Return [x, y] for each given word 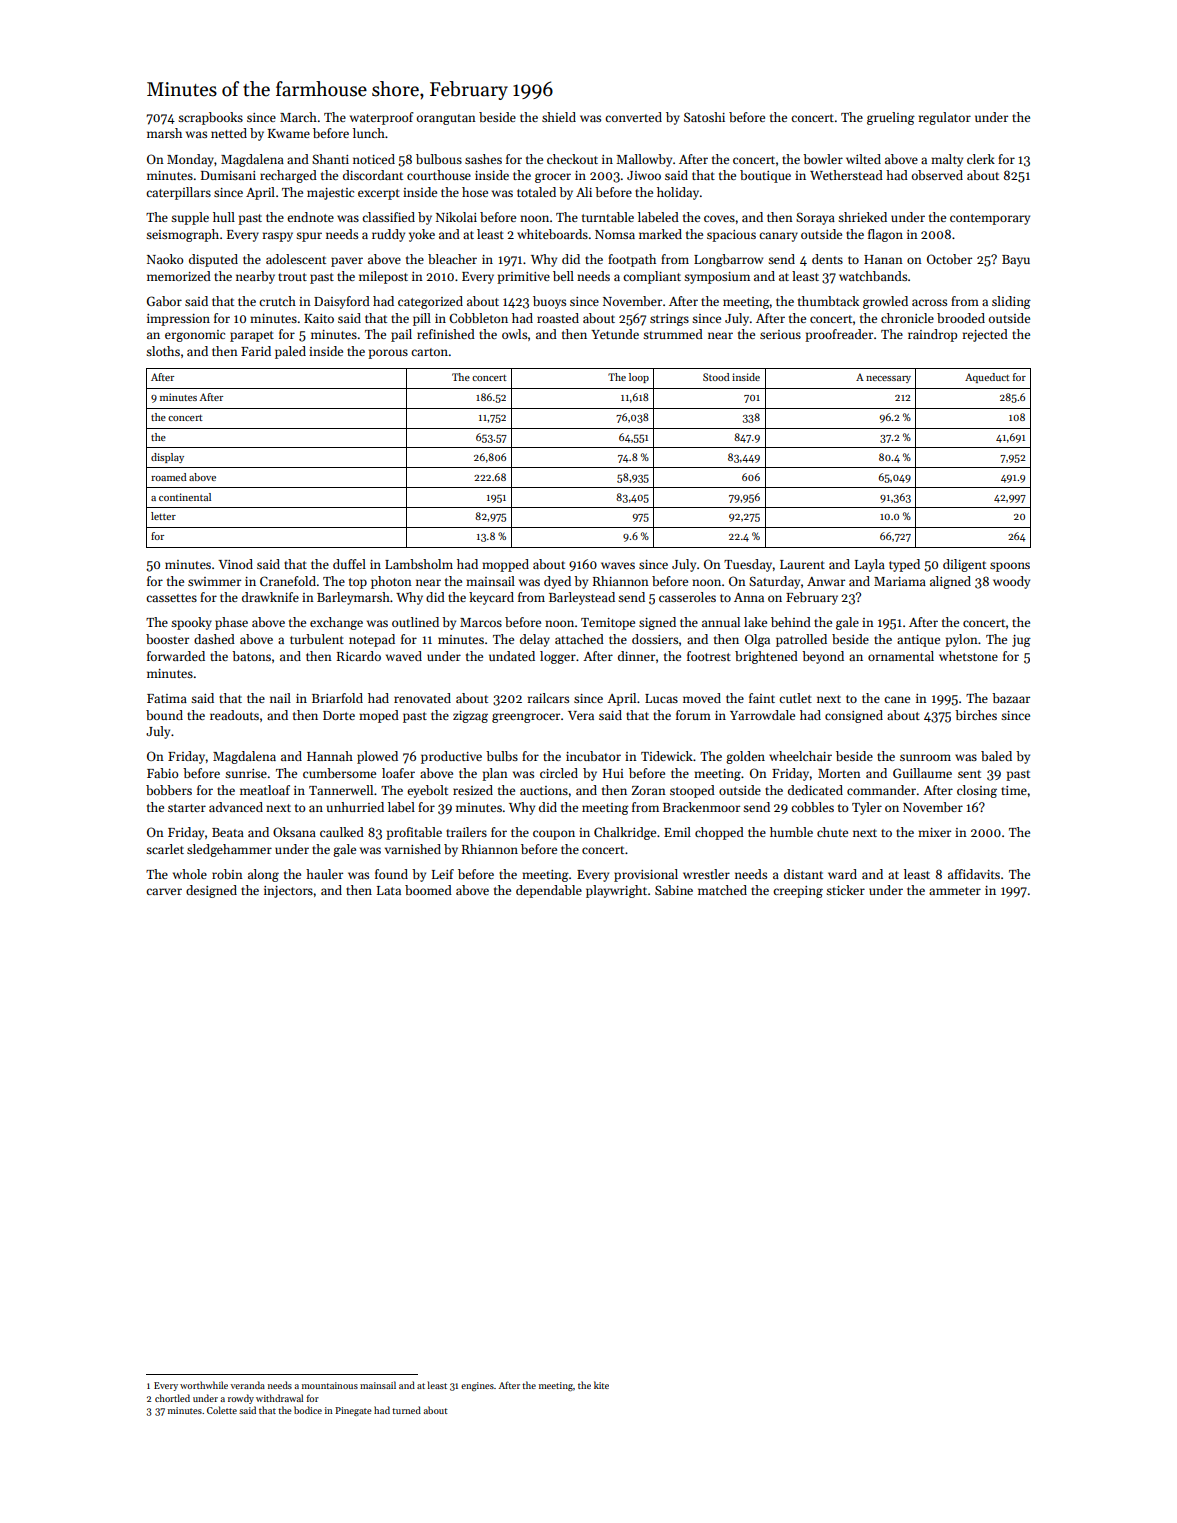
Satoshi [704, 117]
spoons [1010, 567]
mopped [505, 565]
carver [164, 891]
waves [618, 565]
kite [601, 1385]
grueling [891, 118]
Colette [222, 1410]
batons [251, 656]
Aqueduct [987, 378]
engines [477, 1386]
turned [406, 1410]
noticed [374, 159]
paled [290, 352]
